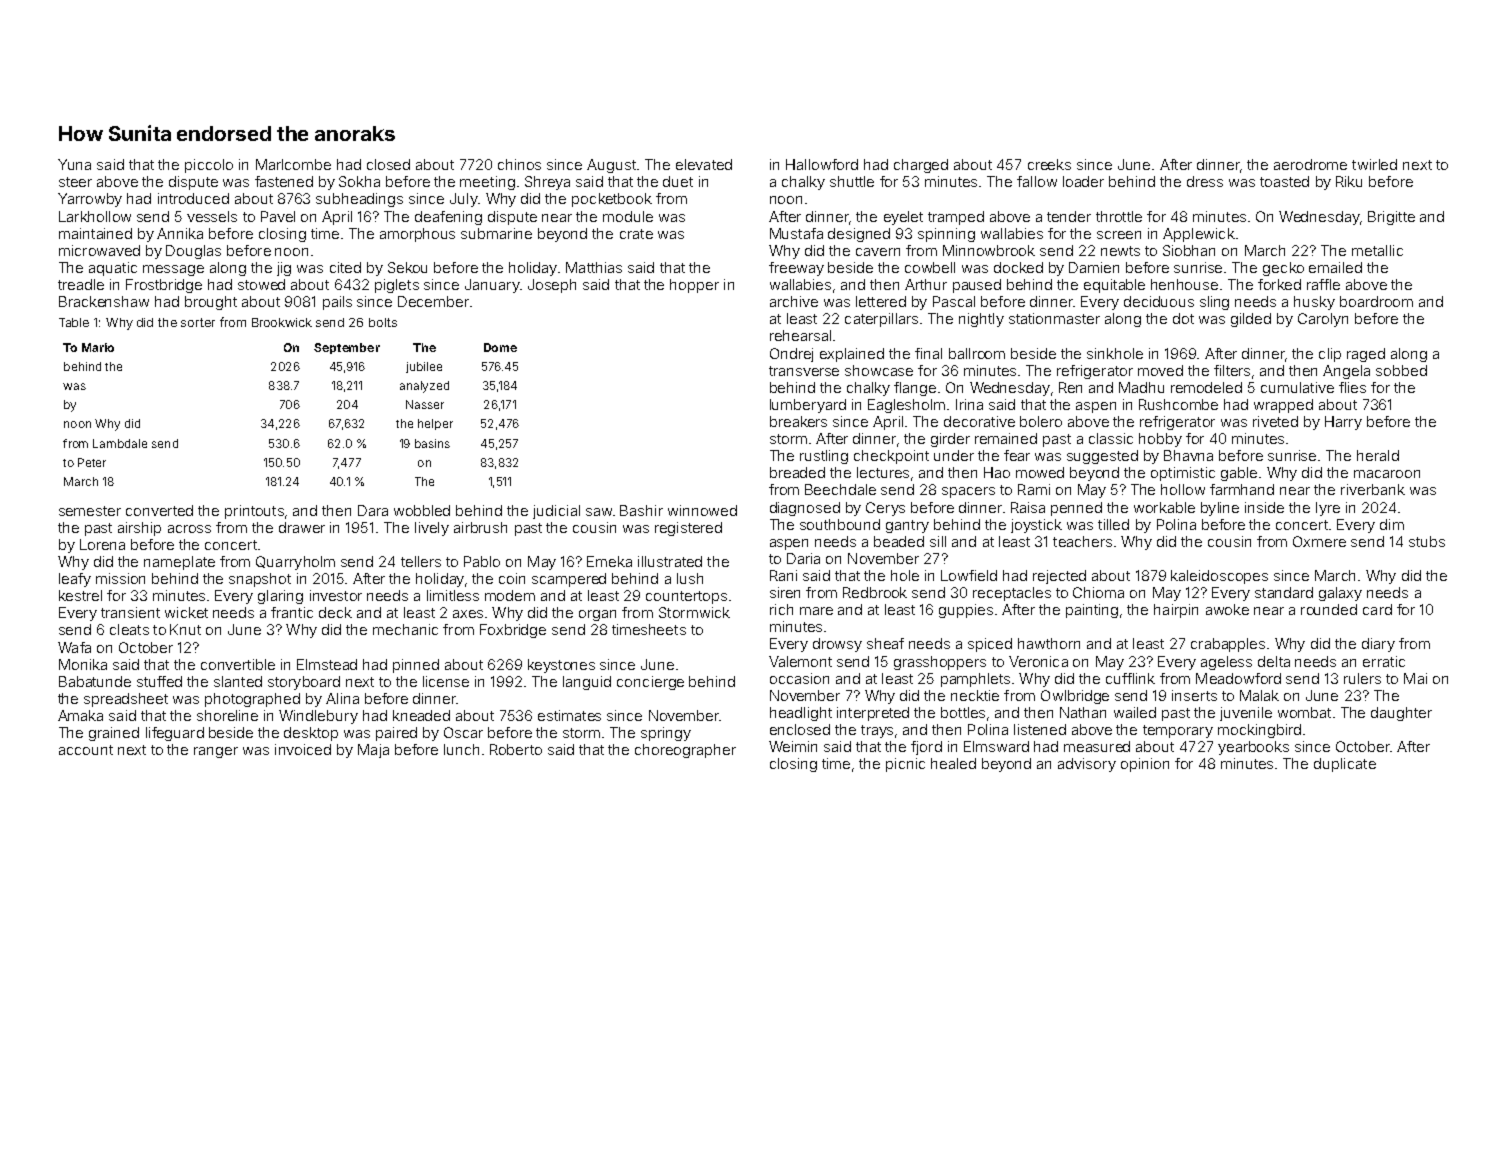  I want to click on interpreted, so click(873, 714).
